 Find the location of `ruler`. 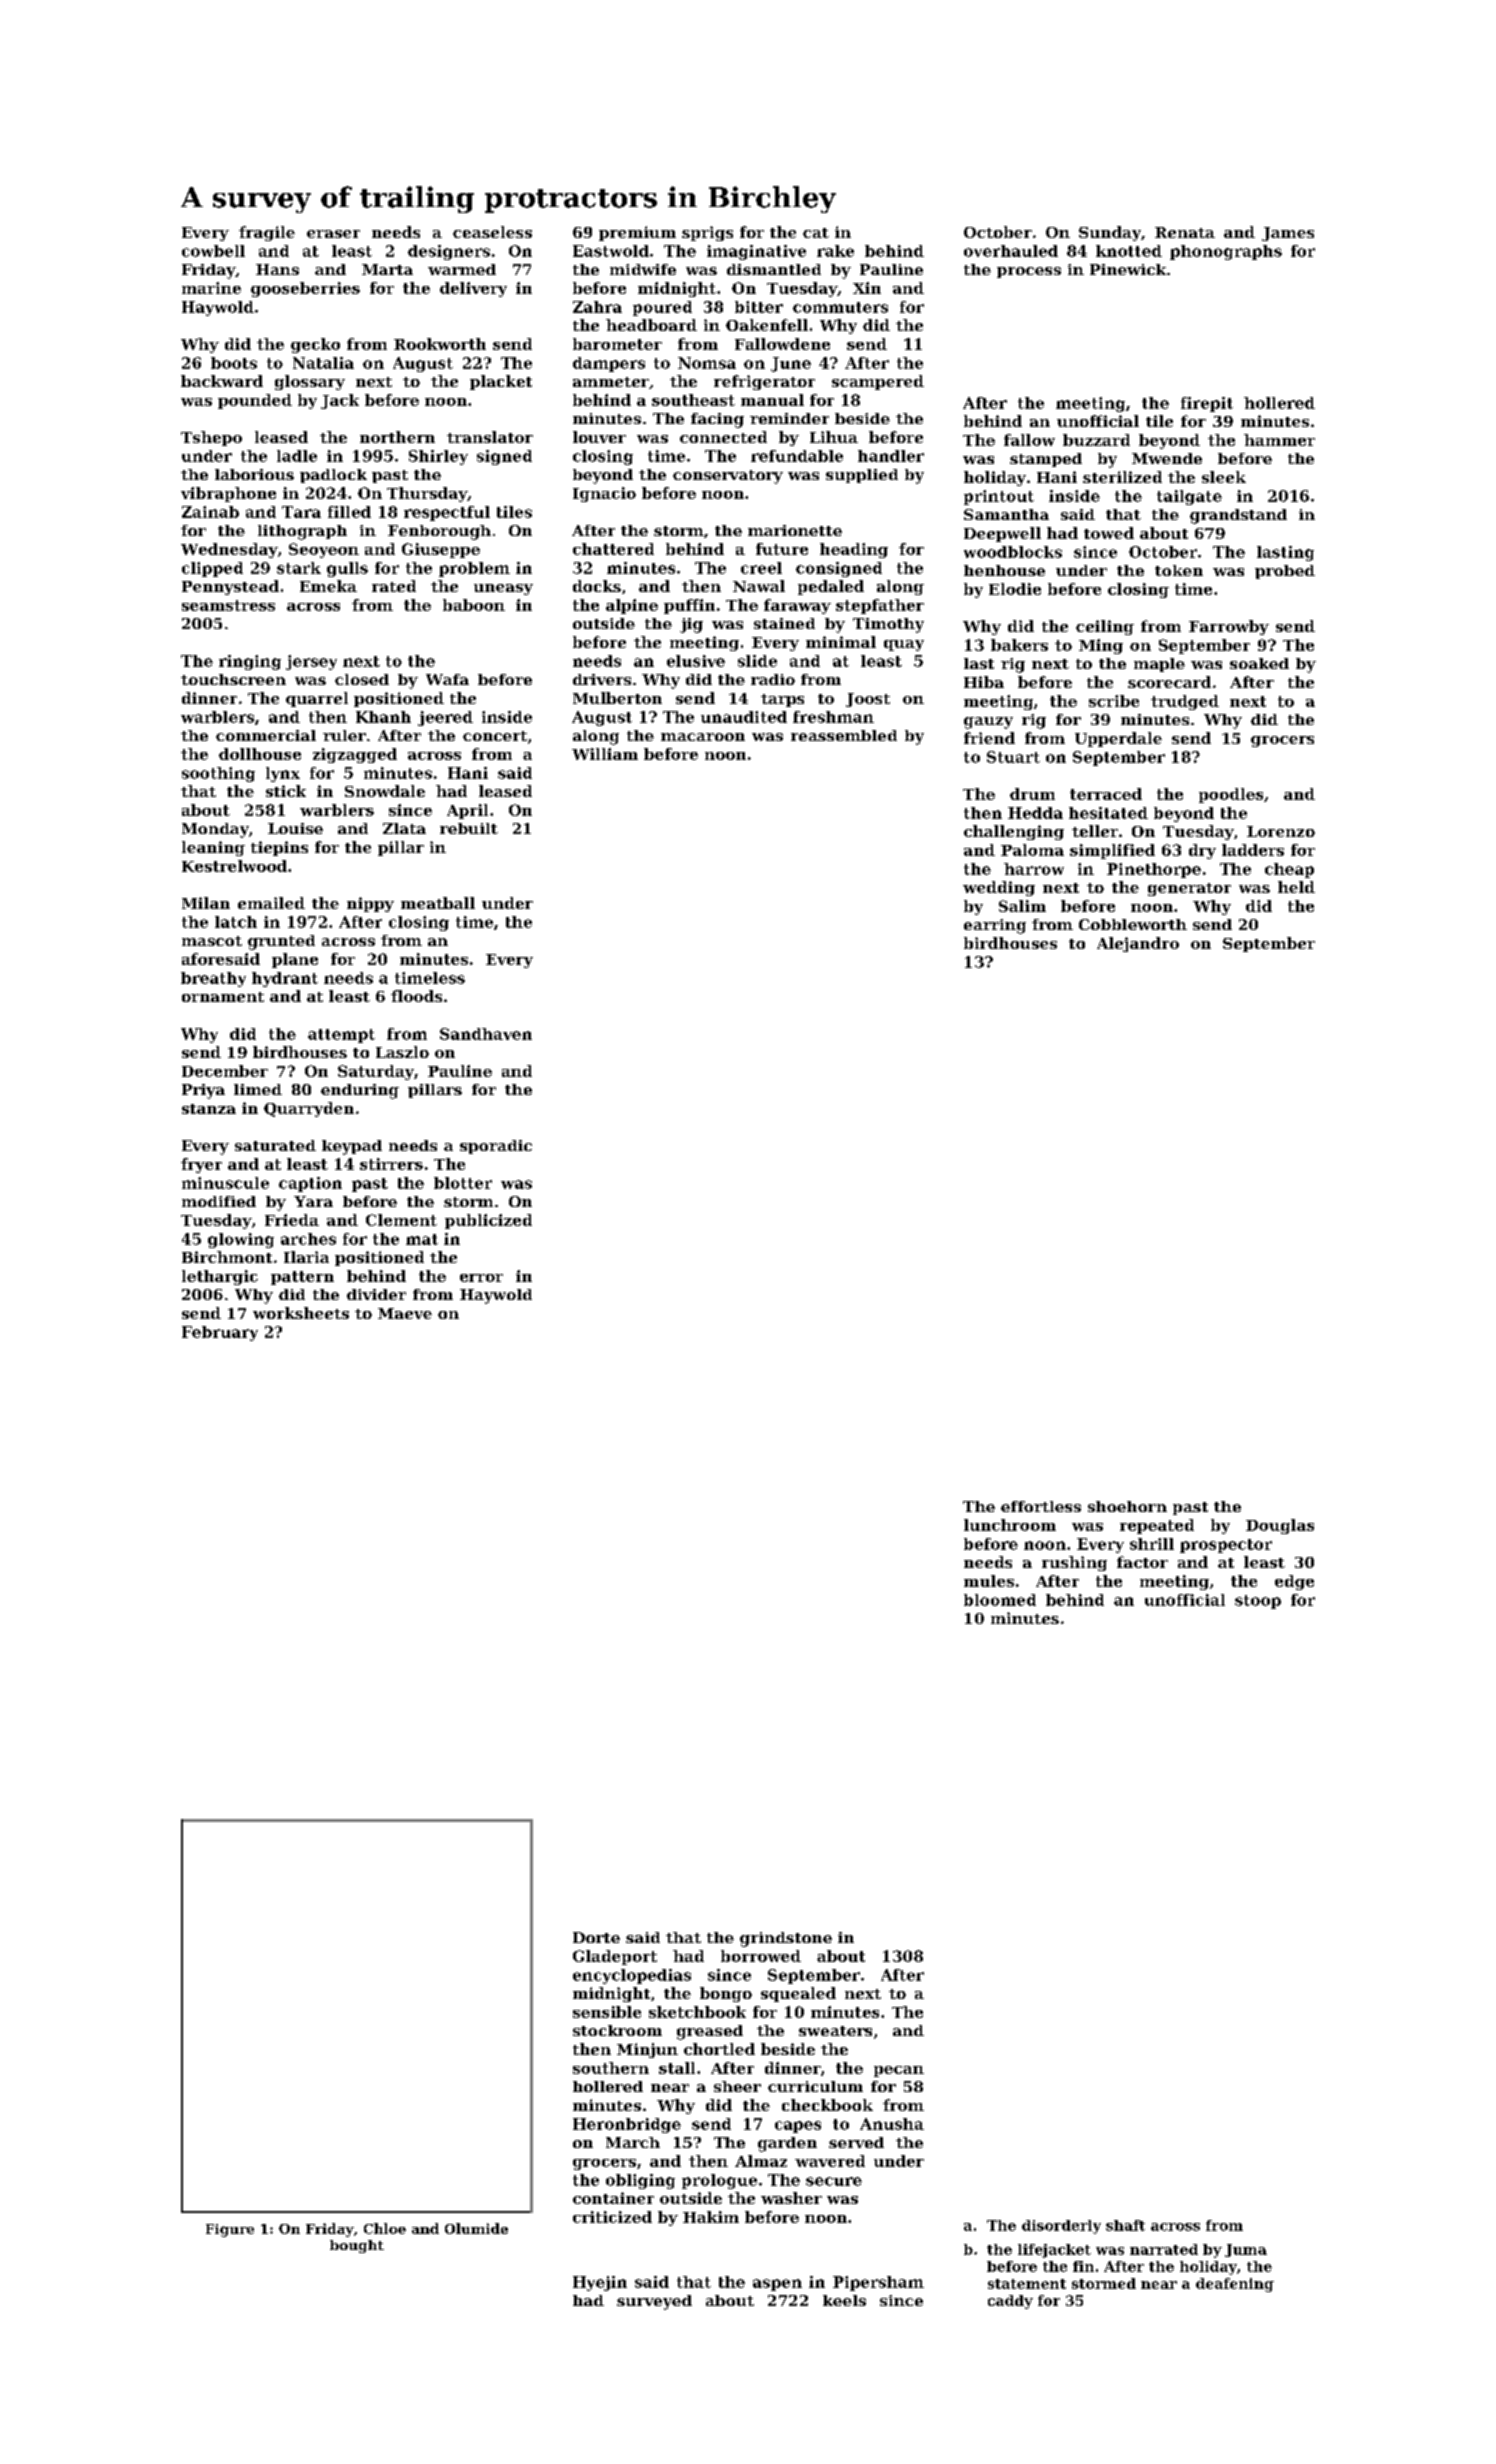

ruler is located at coordinates (344, 735).
